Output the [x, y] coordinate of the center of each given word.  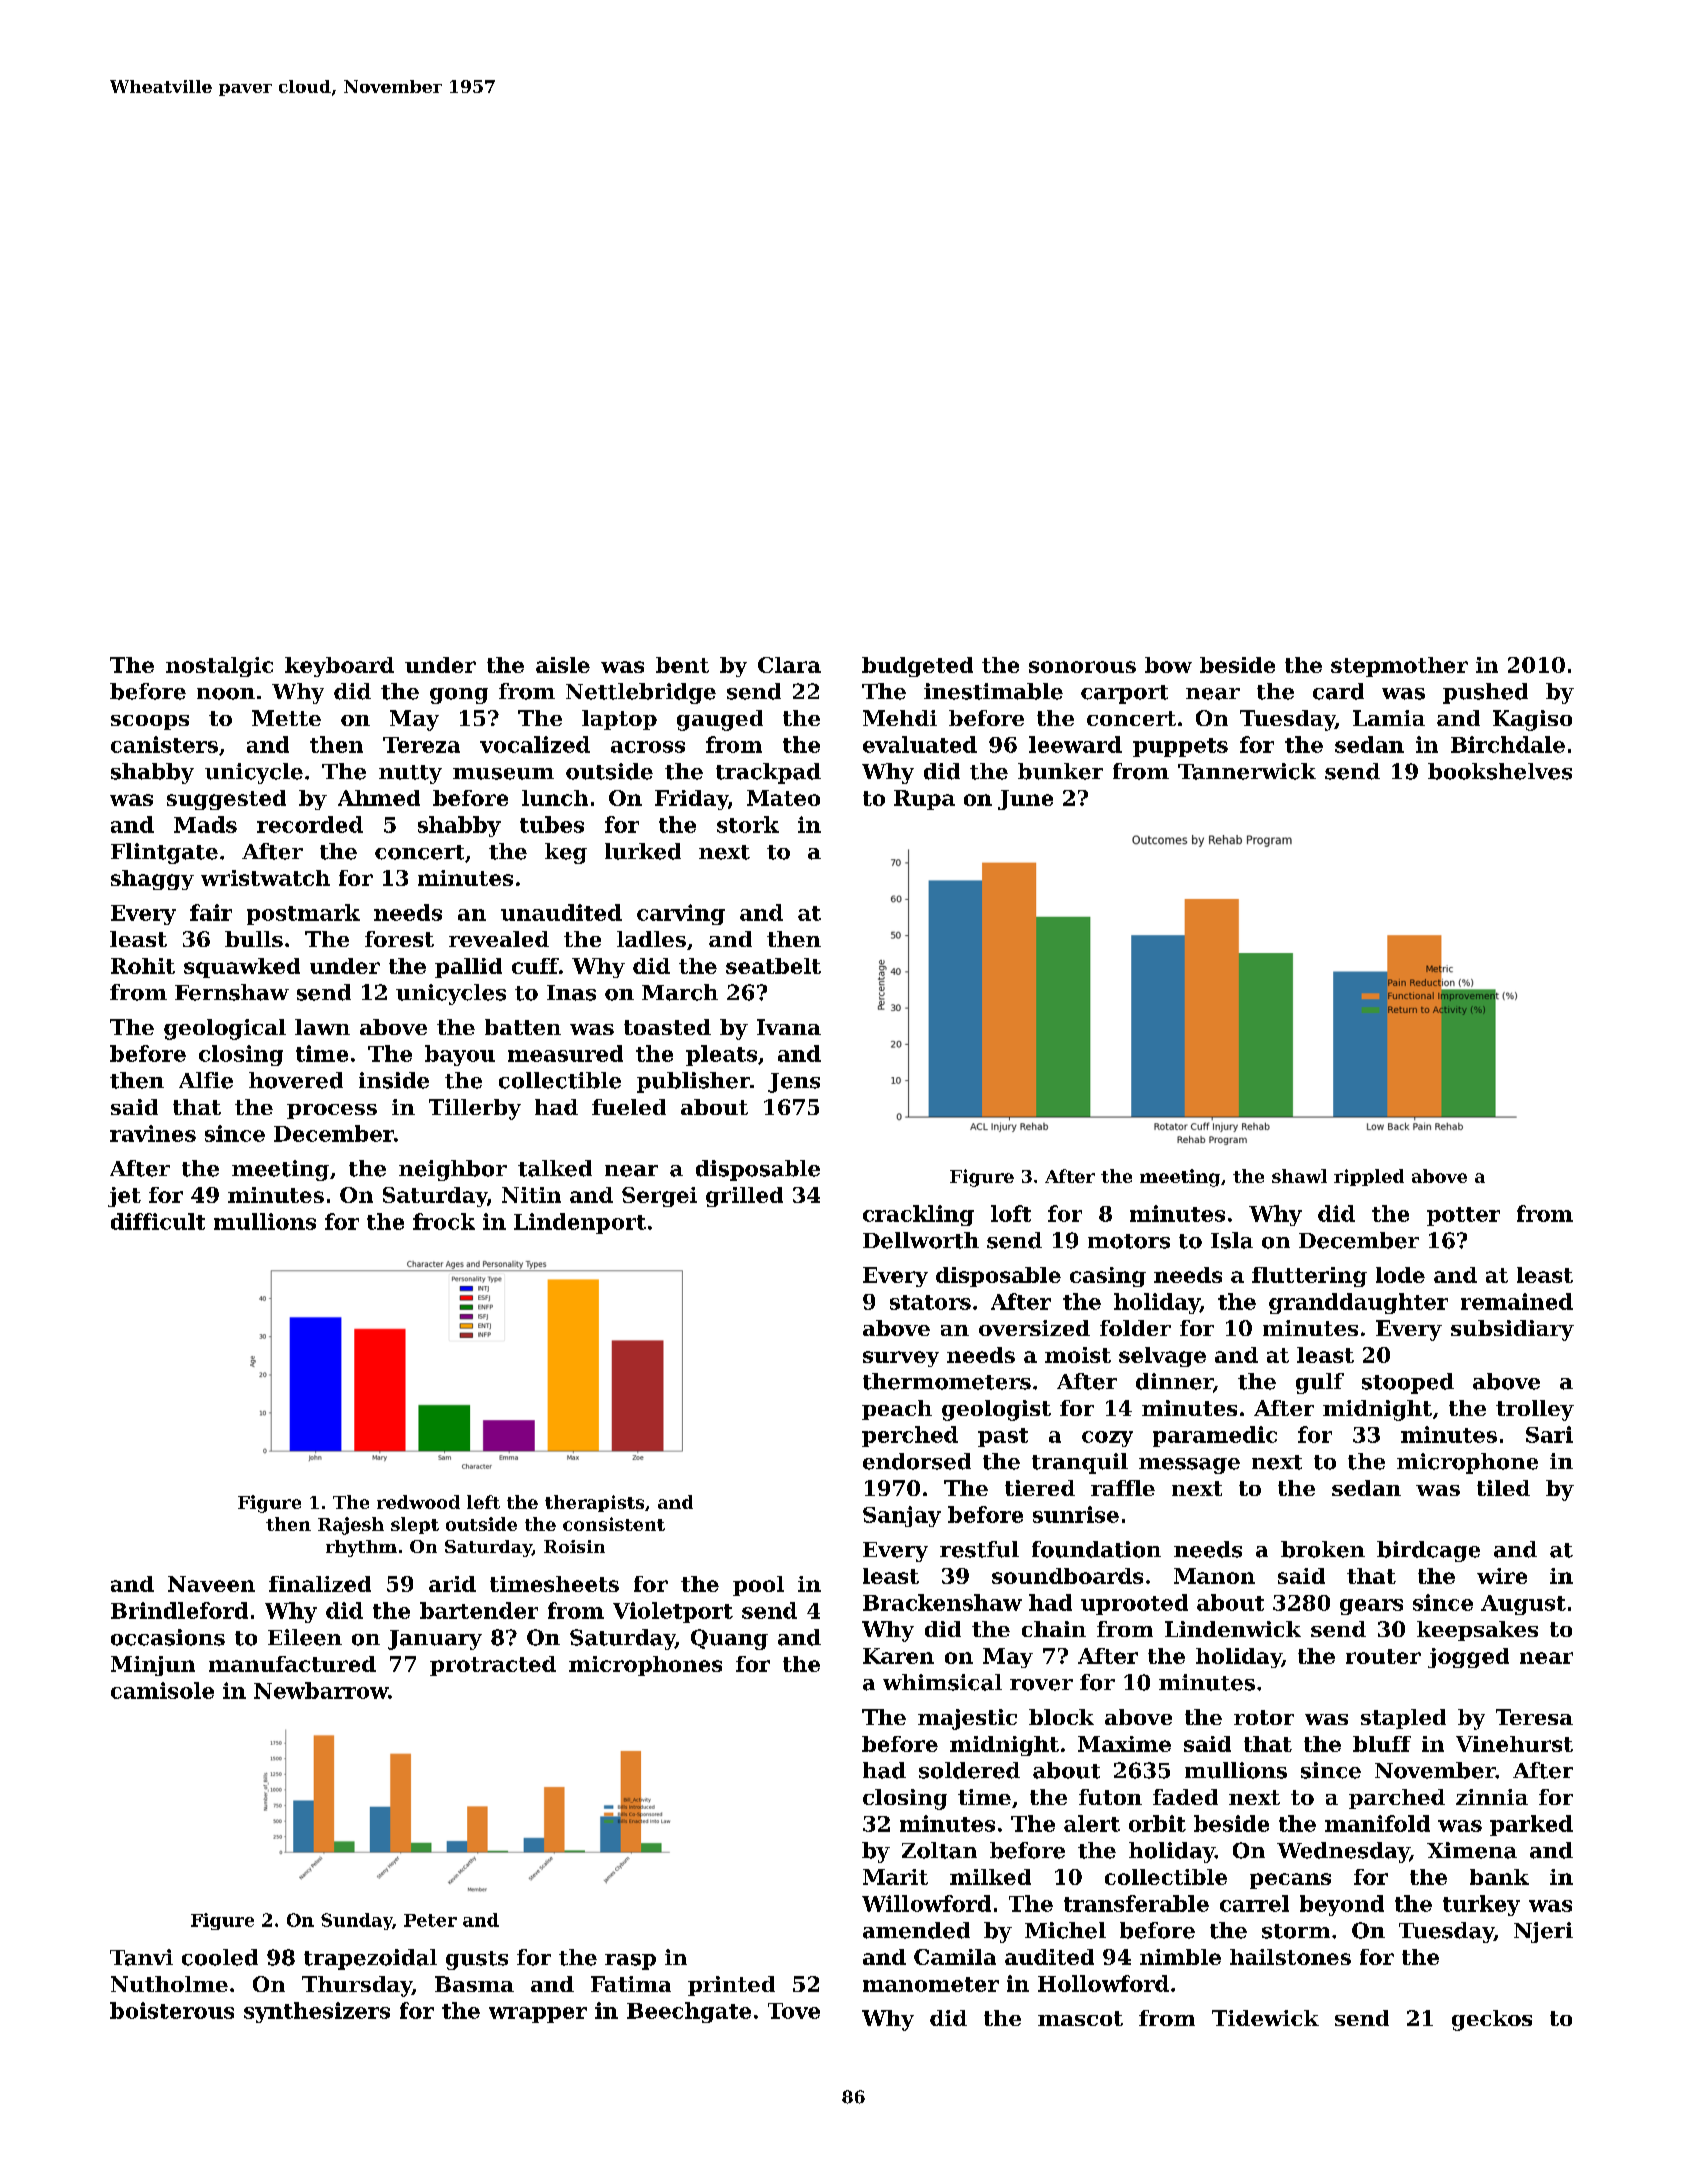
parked [1531, 1825]
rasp [630, 1962]
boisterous [172, 2010]
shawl [1299, 1176]
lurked [643, 851]
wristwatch [265, 878]
